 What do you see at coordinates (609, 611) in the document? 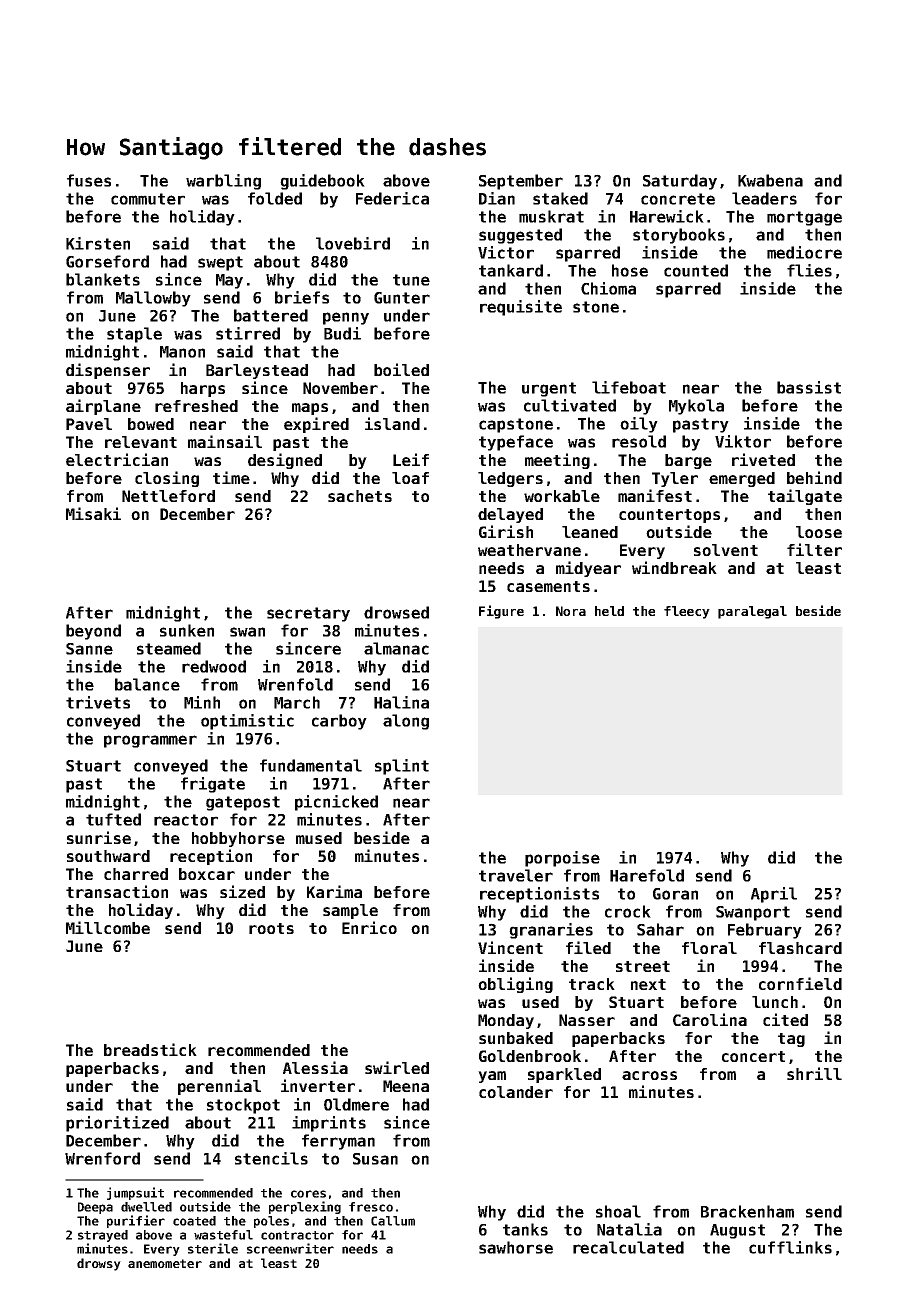
I see `held` at bounding box center [609, 611].
